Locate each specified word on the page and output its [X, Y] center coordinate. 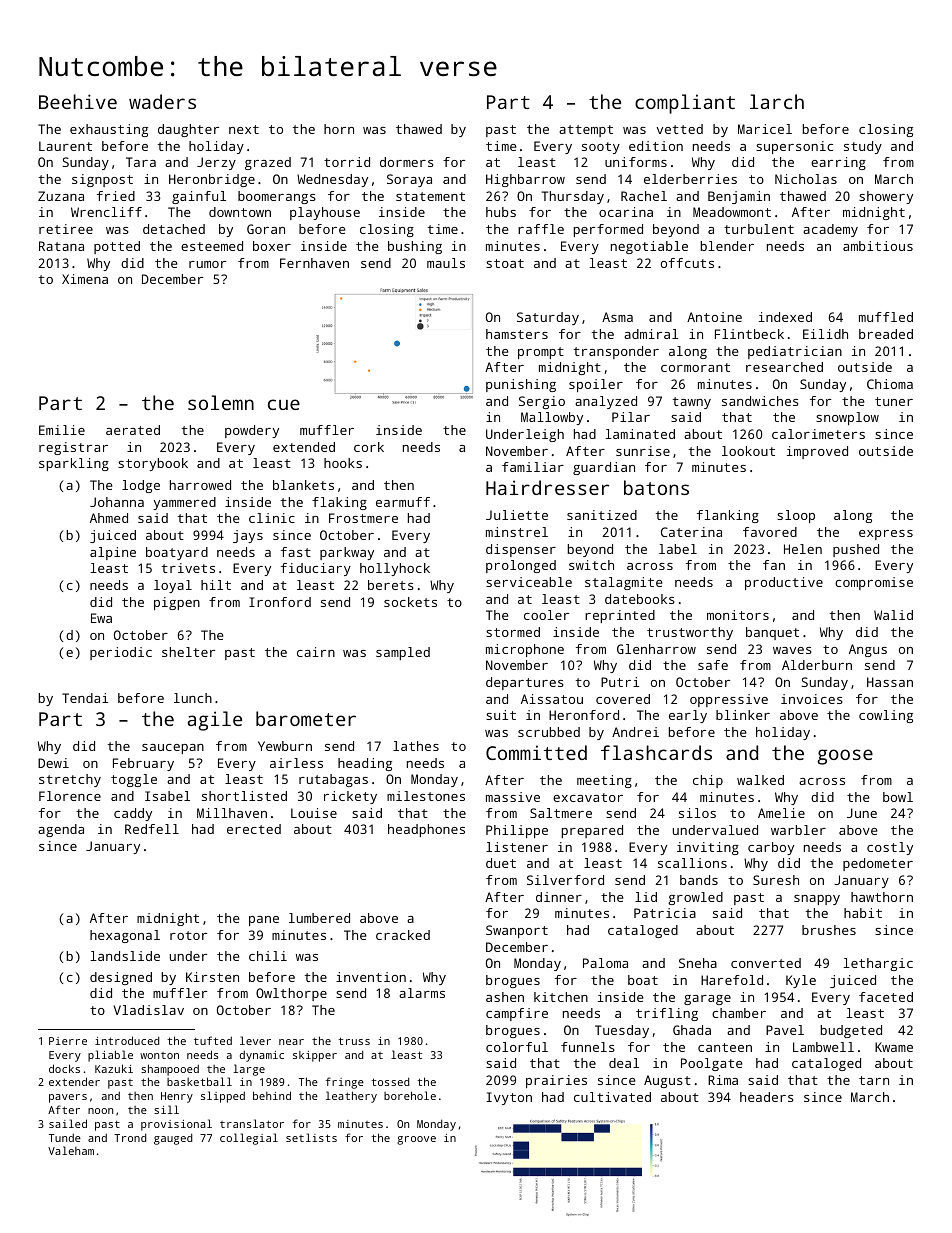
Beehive [78, 101]
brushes [829, 930]
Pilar [631, 417]
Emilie [62, 430]
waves [792, 650]
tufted [213, 1040]
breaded [886, 334]
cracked [403, 935]
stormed [513, 632]
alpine [113, 553]
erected [254, 829]
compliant [685, 104]
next [244, 129]
